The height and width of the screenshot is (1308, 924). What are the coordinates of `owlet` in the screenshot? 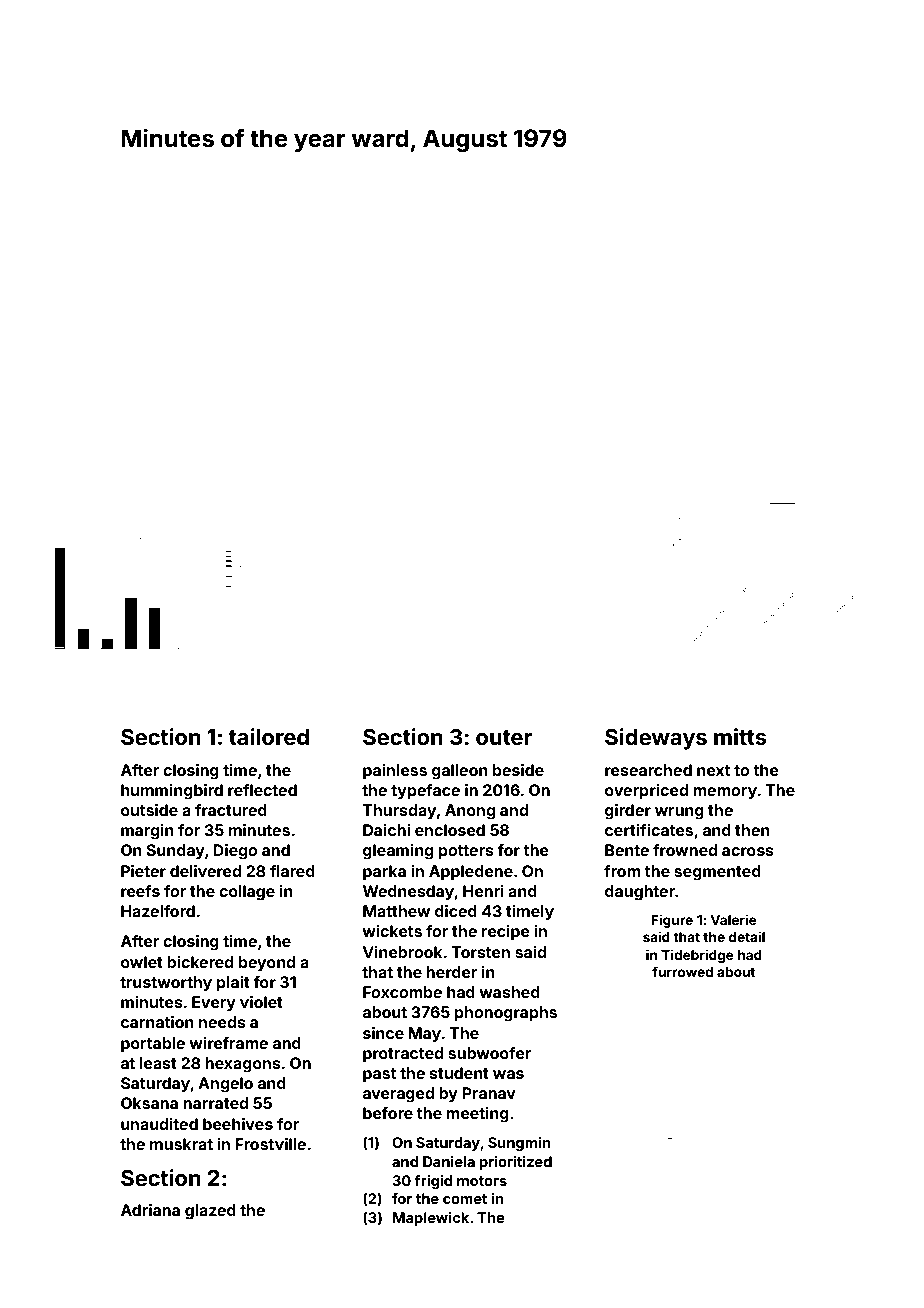 It's located at (142, 962).
